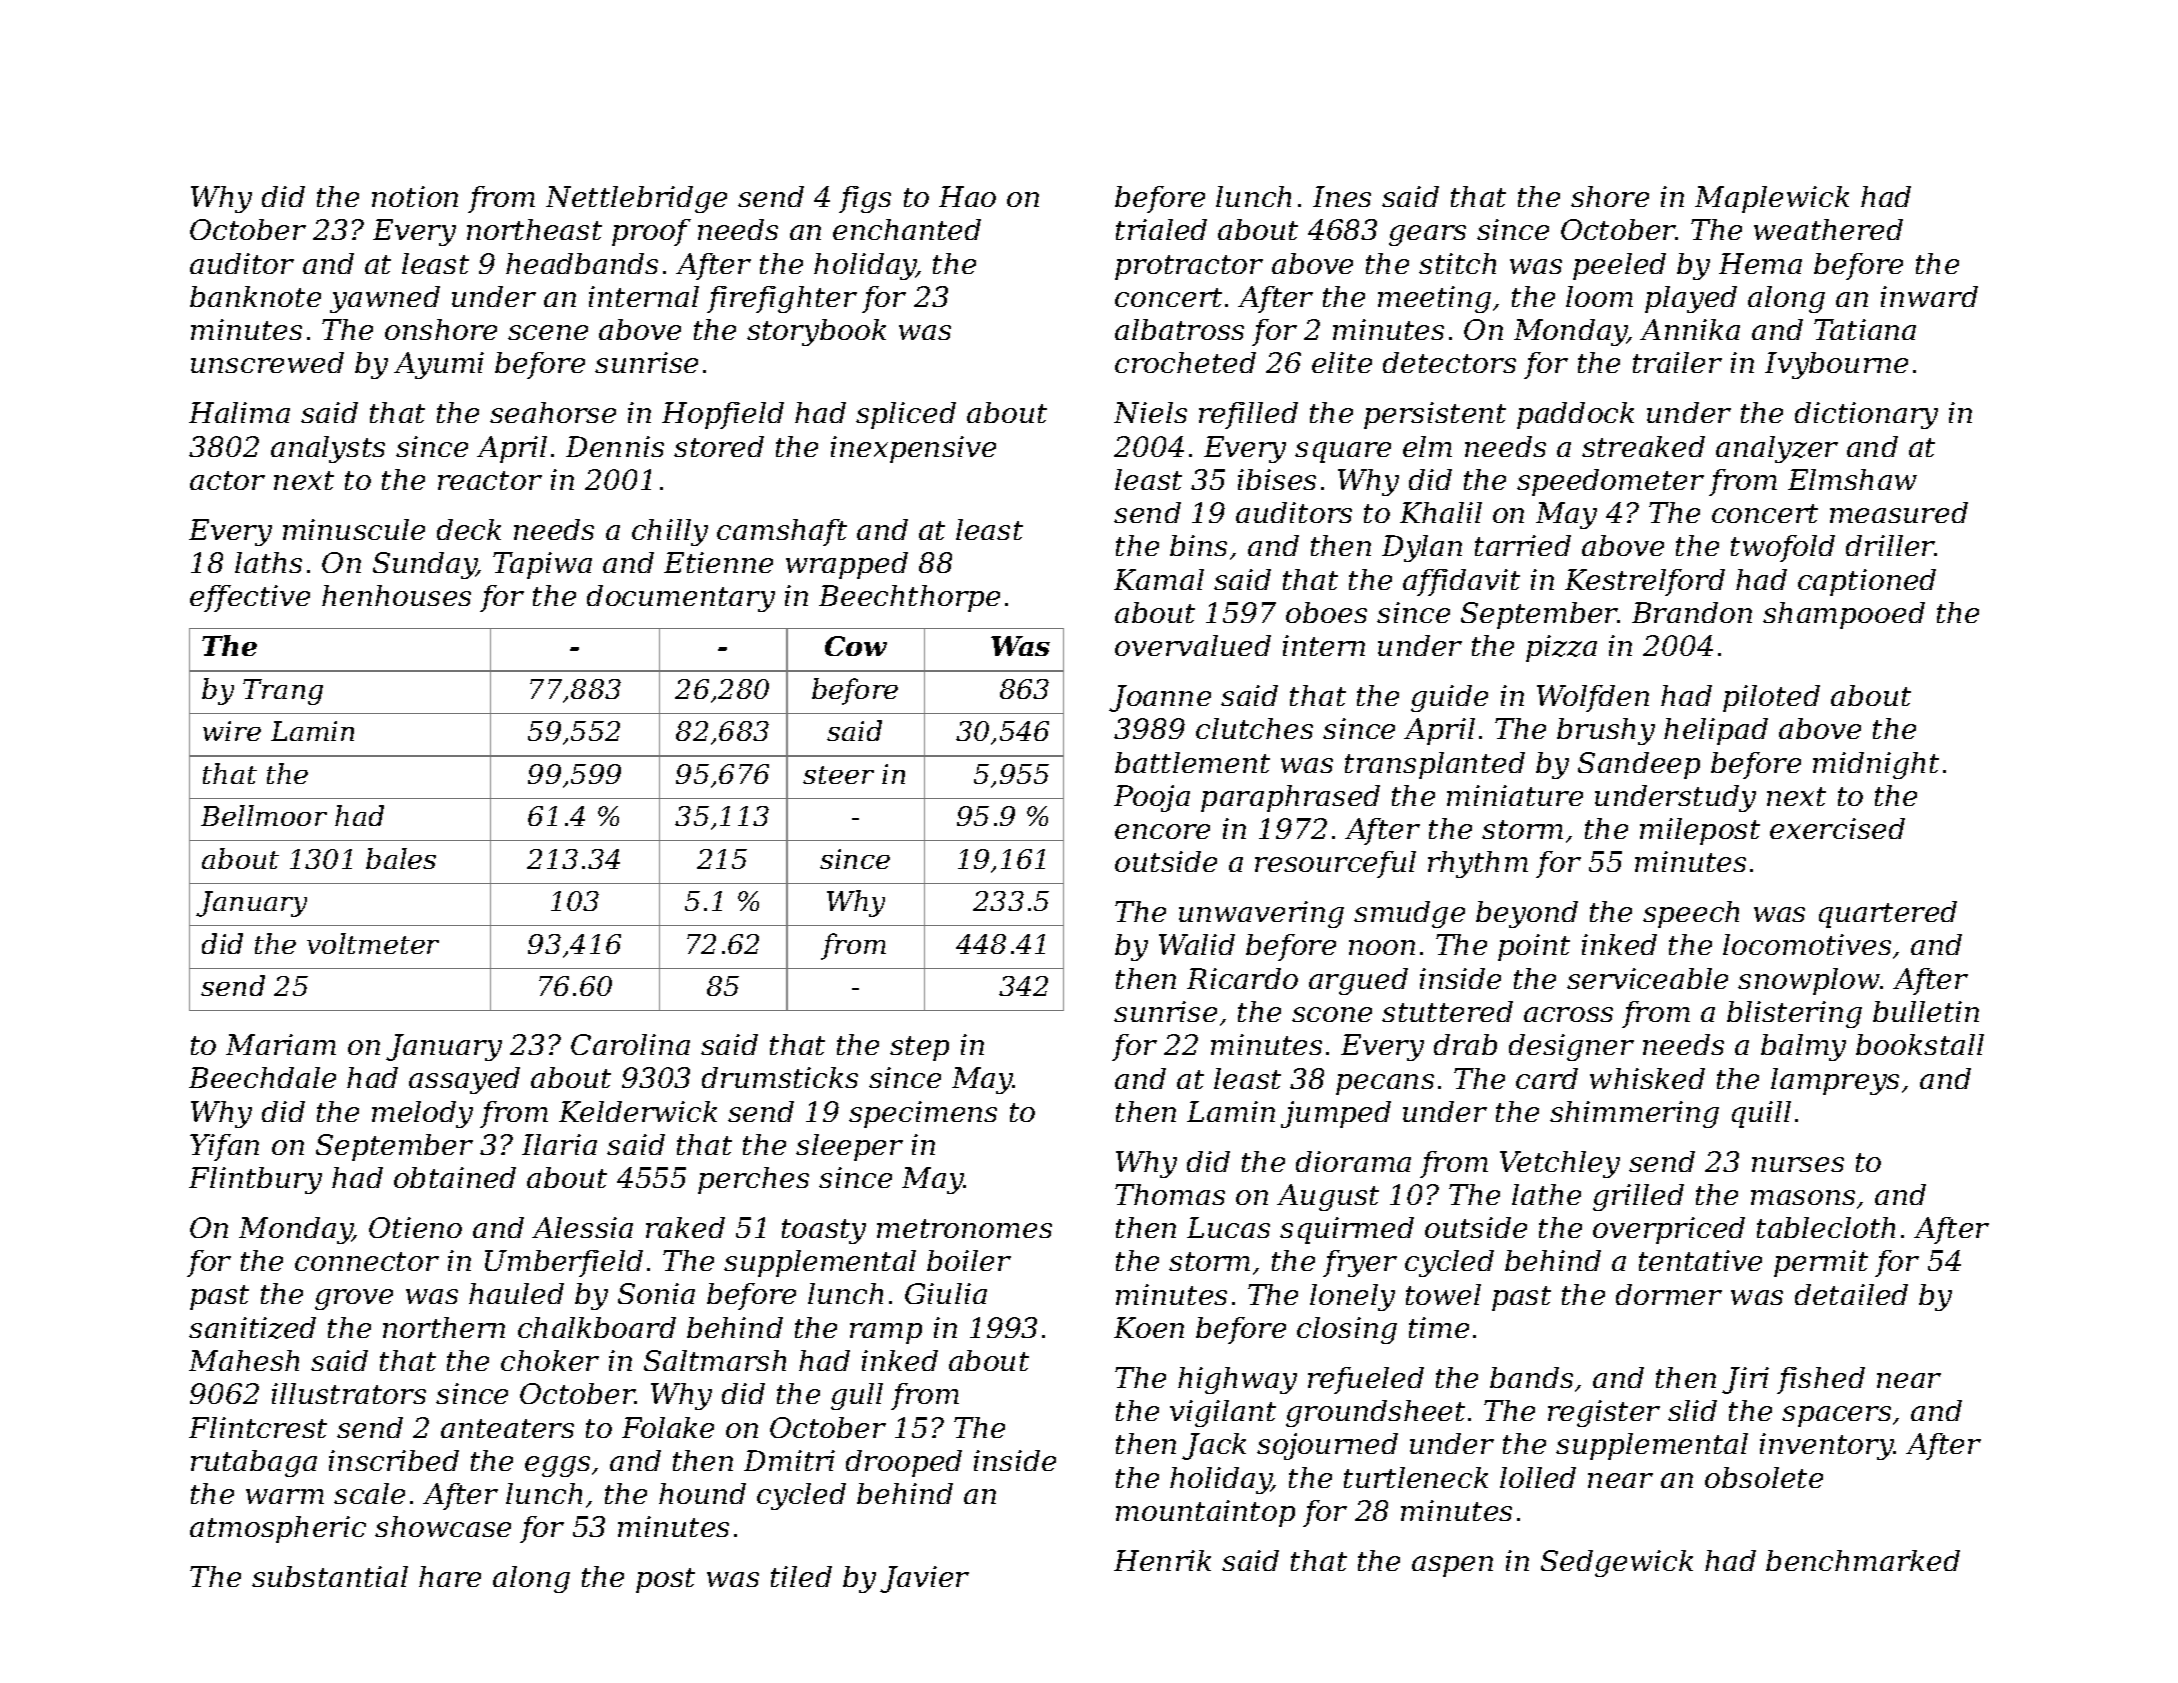 The width and height of the page is (2178, 1683). Describe the element at coordinates (638, 1111) in the page. I see `Kelderwick` at that location.
